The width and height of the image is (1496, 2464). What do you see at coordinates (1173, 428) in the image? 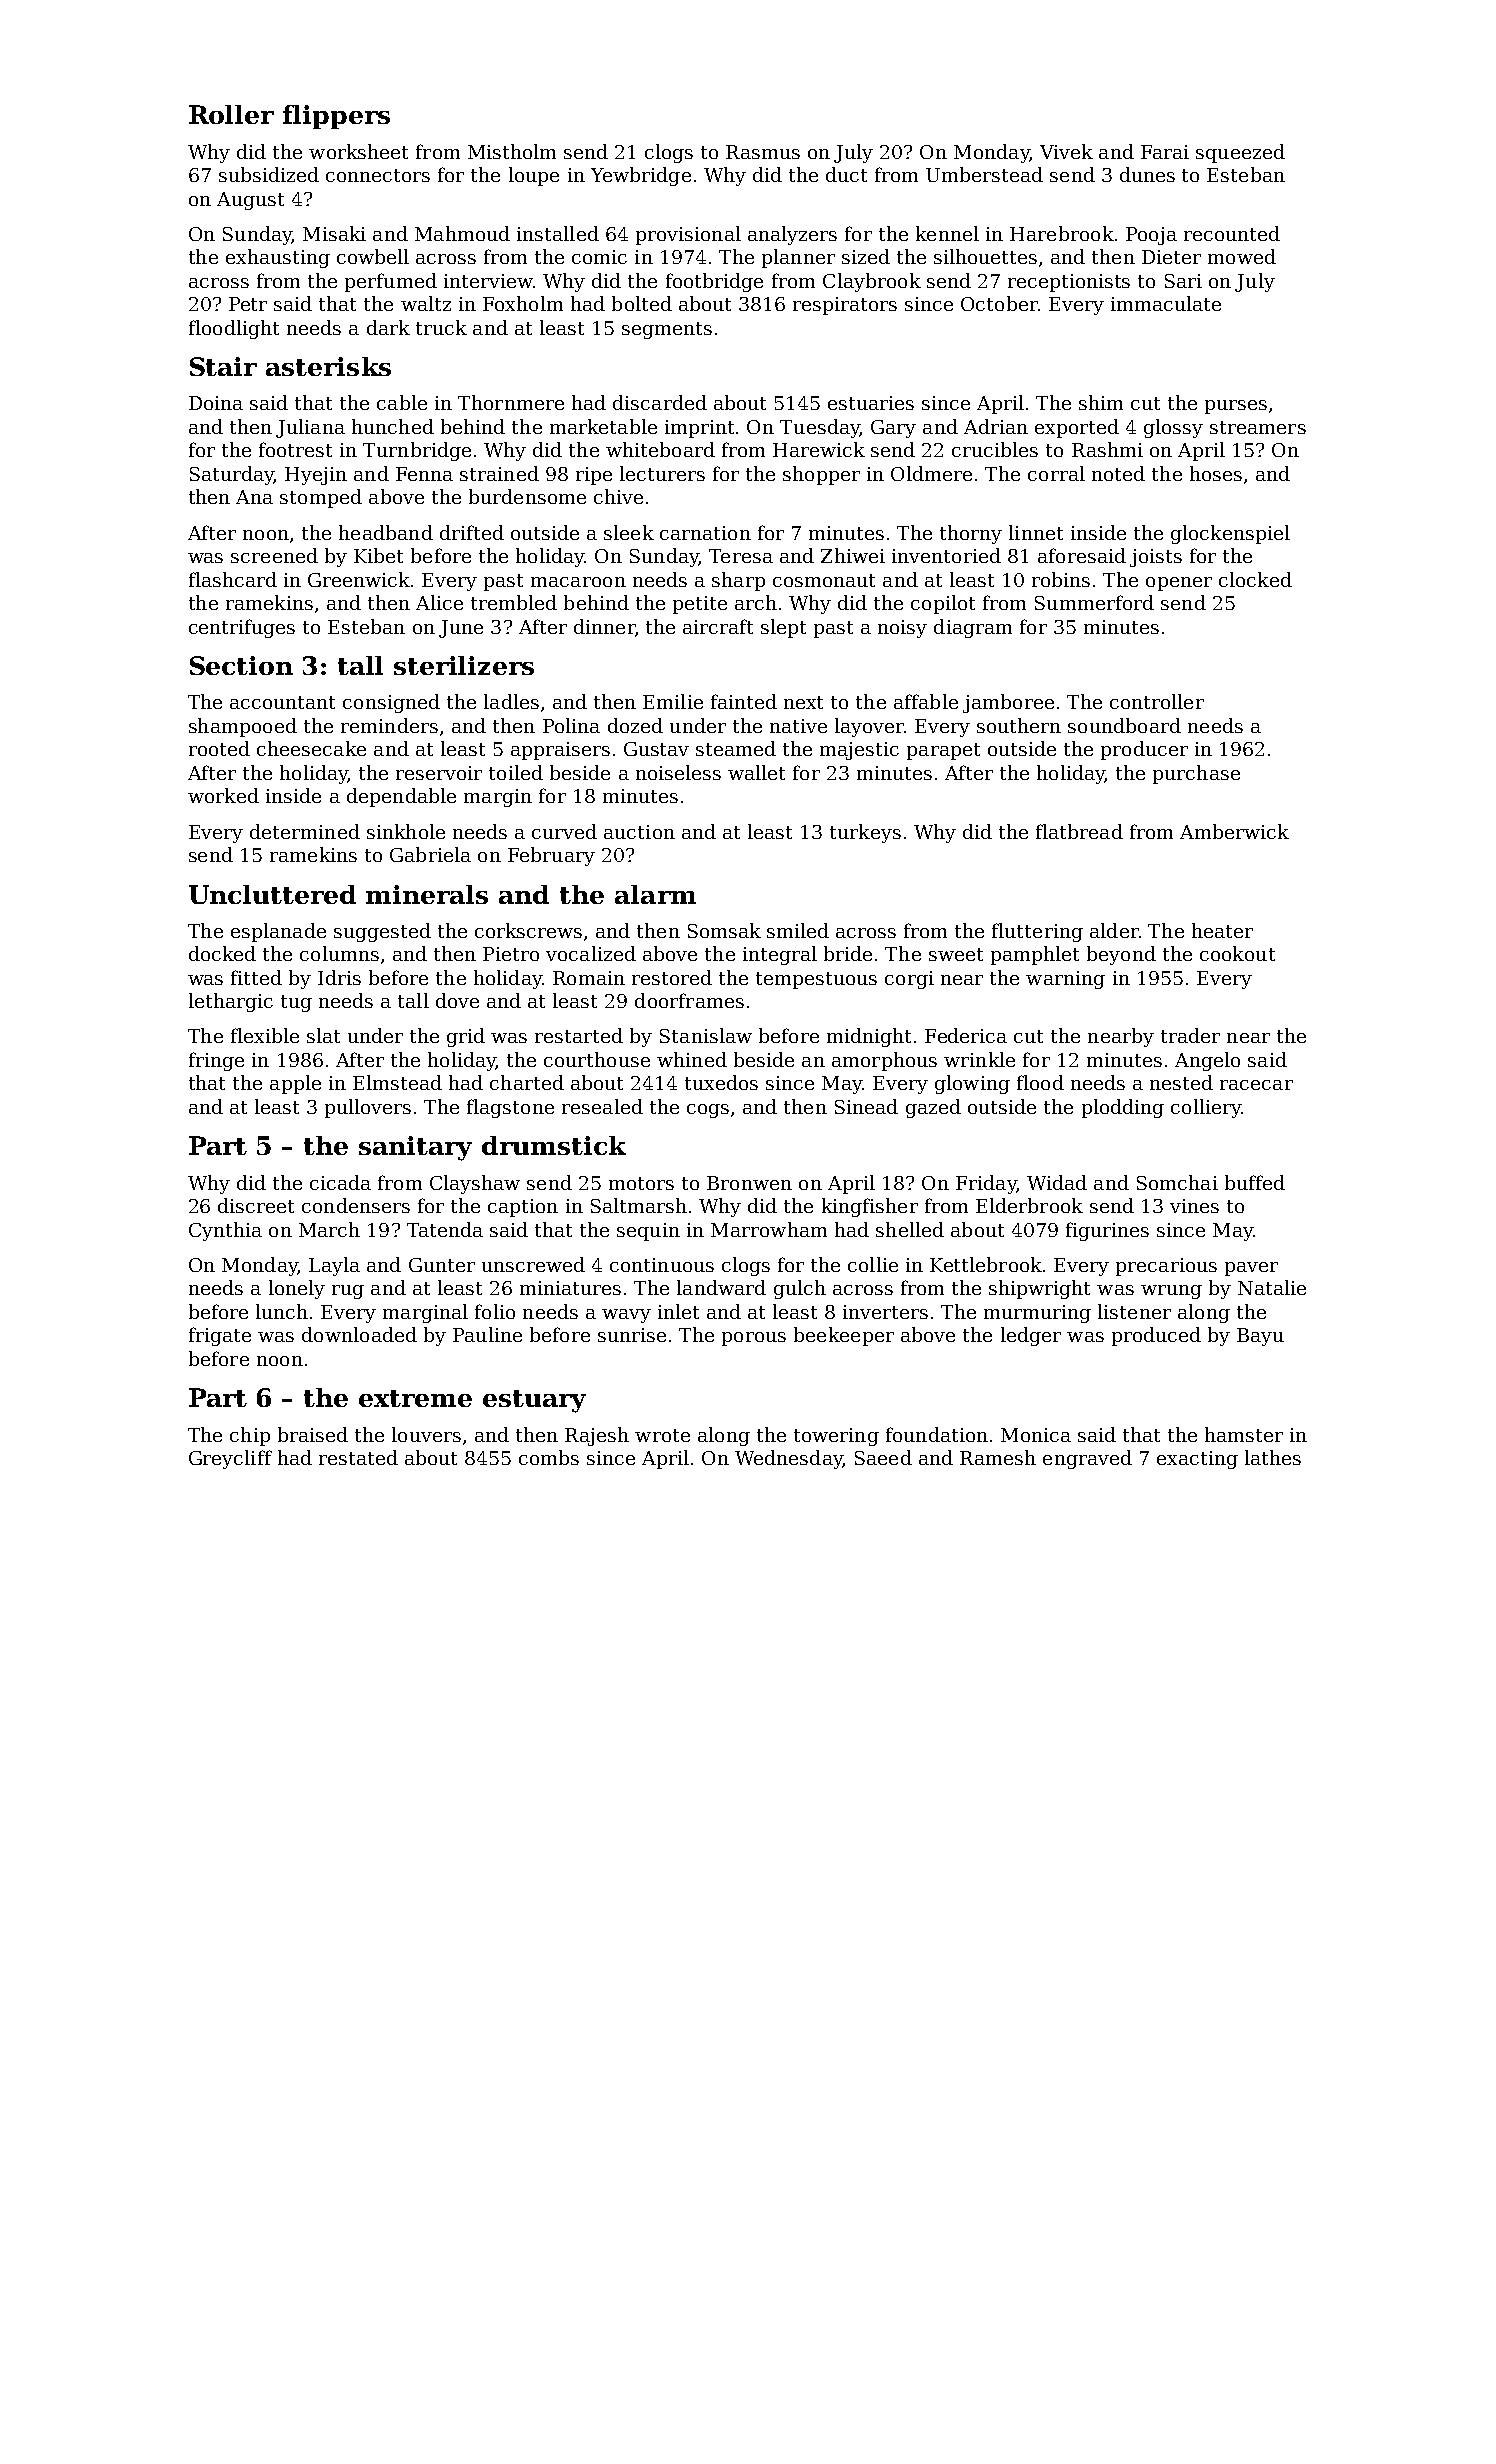
I see `glossy` at bounding box center [1173, 428].
